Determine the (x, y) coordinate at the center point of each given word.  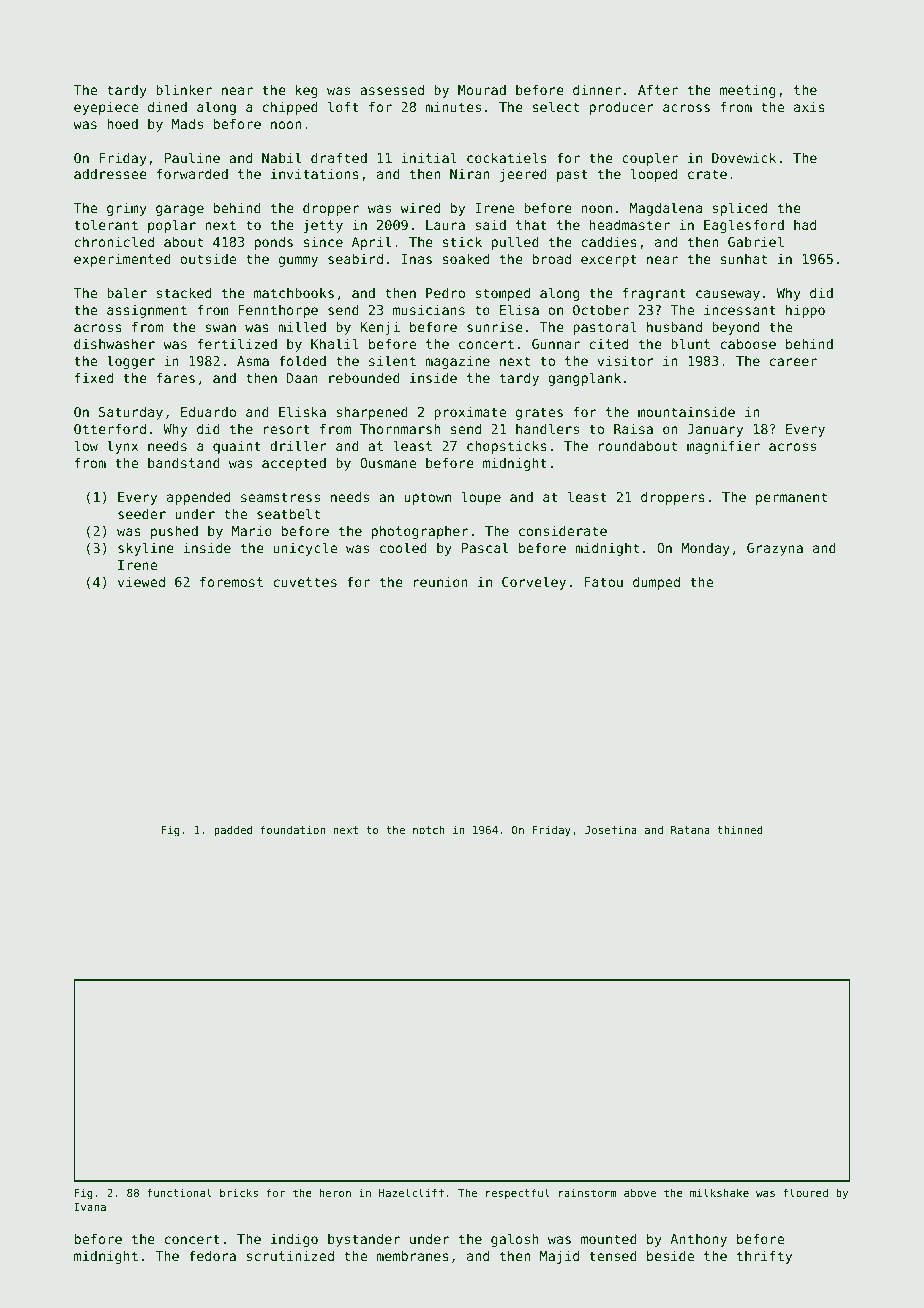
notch (429, 829)
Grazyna (775, 549)
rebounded (364, 377)
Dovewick (744, 157)
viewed (141, 581)
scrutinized (290, 1255)
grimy (127, 209)
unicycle (305, 549)
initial (429, 157)
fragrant (654, 294)
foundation (293, 829)
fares (176, 377)
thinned (740, 829)
